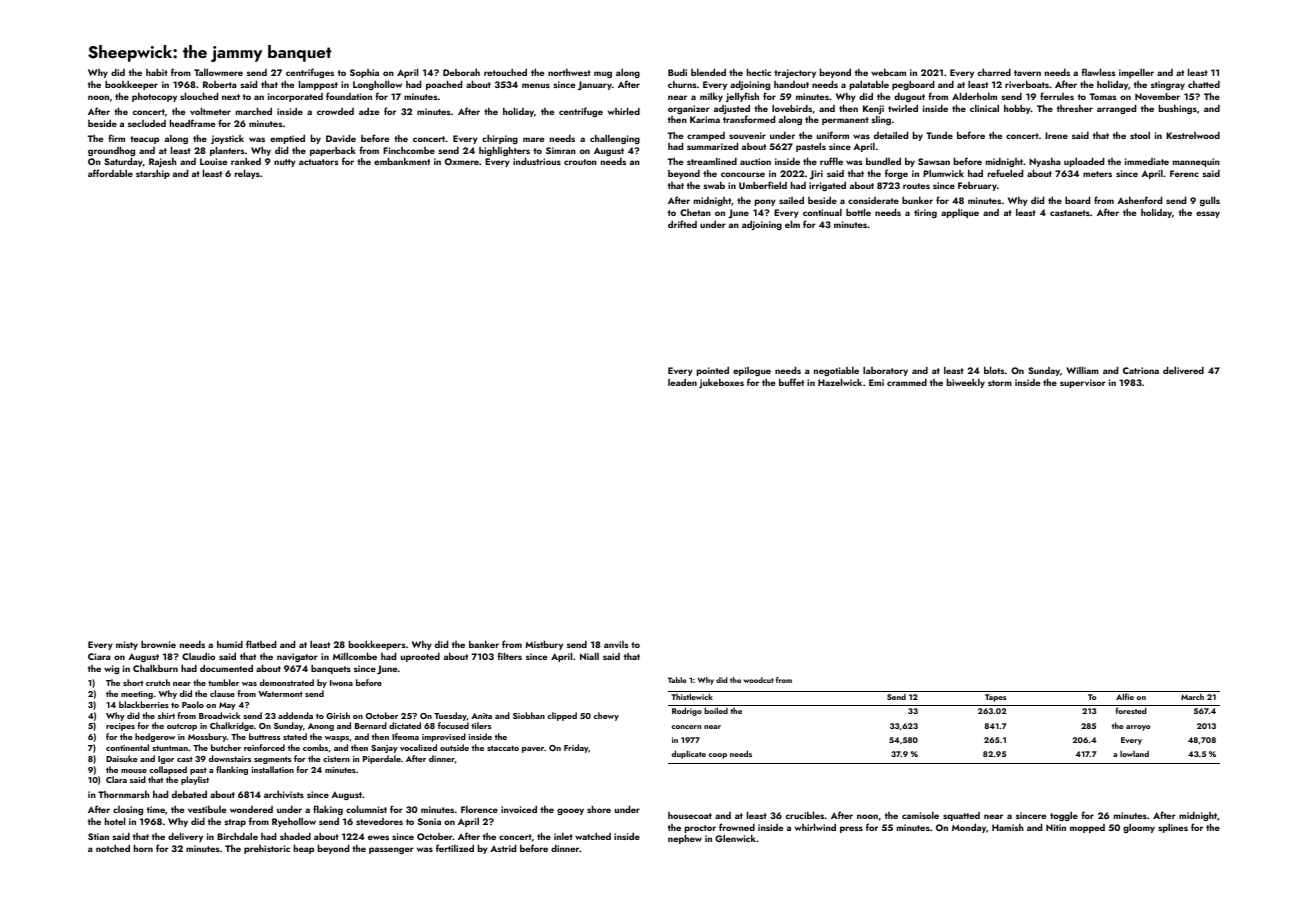  Describe the element at coordinates (682, 382) in the document. I see `leaden` at that location.
